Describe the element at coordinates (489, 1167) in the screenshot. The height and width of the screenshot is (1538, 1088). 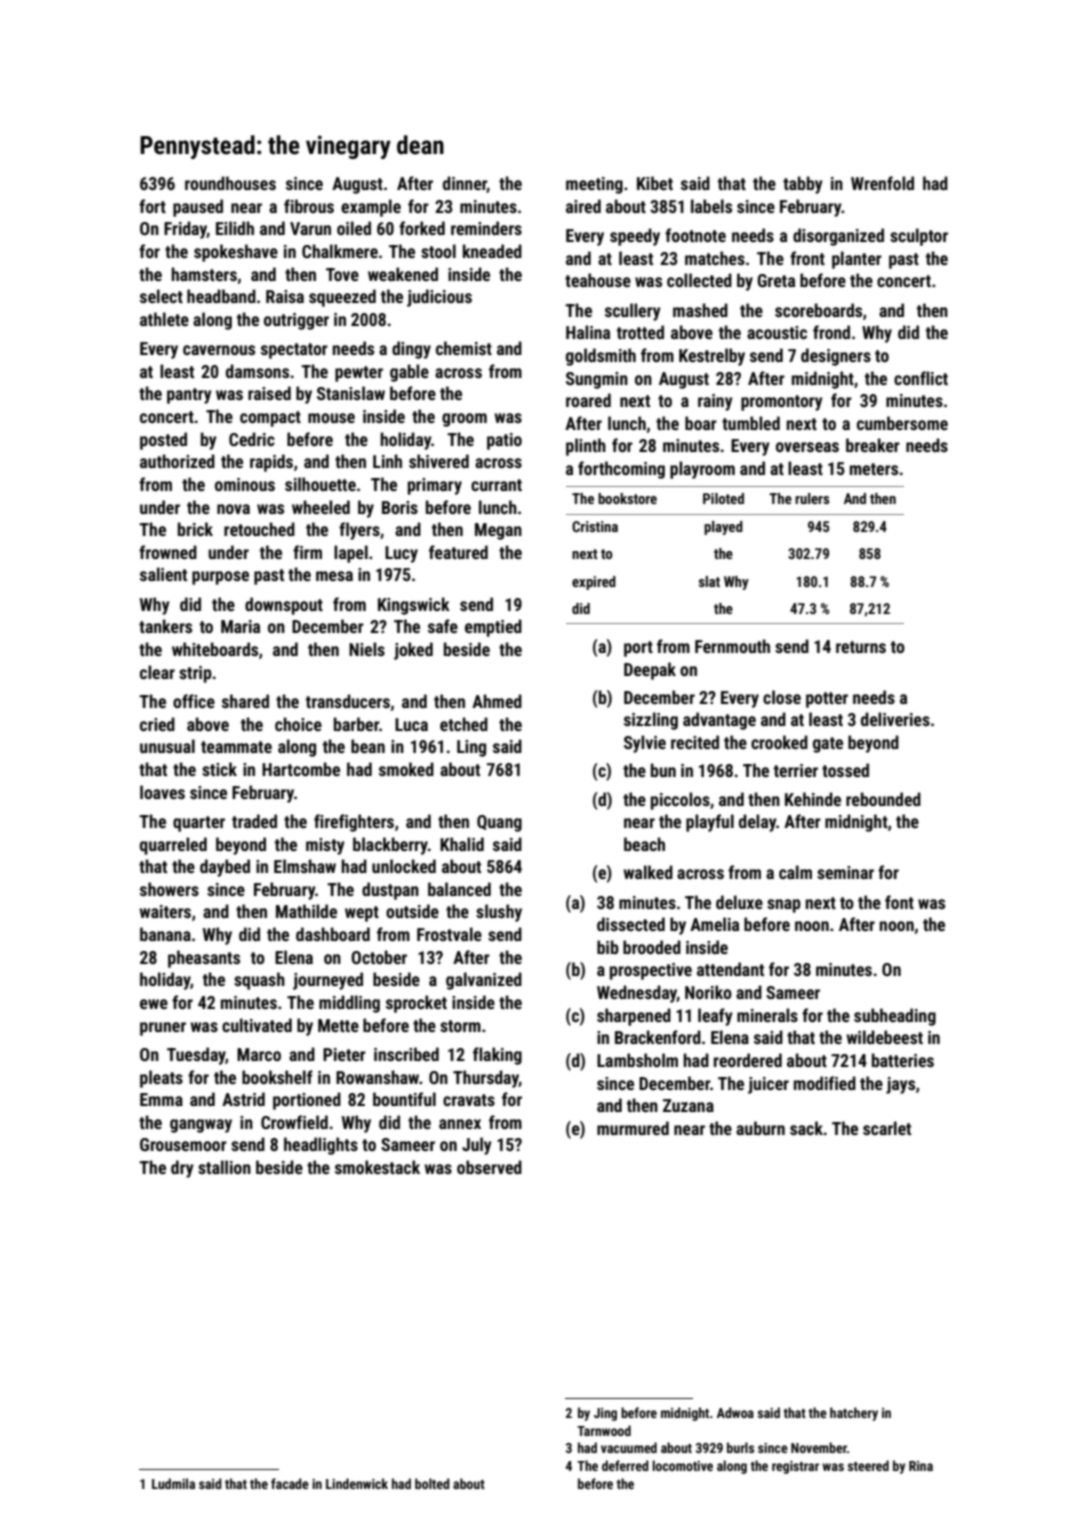
I see `observed` at that location.
